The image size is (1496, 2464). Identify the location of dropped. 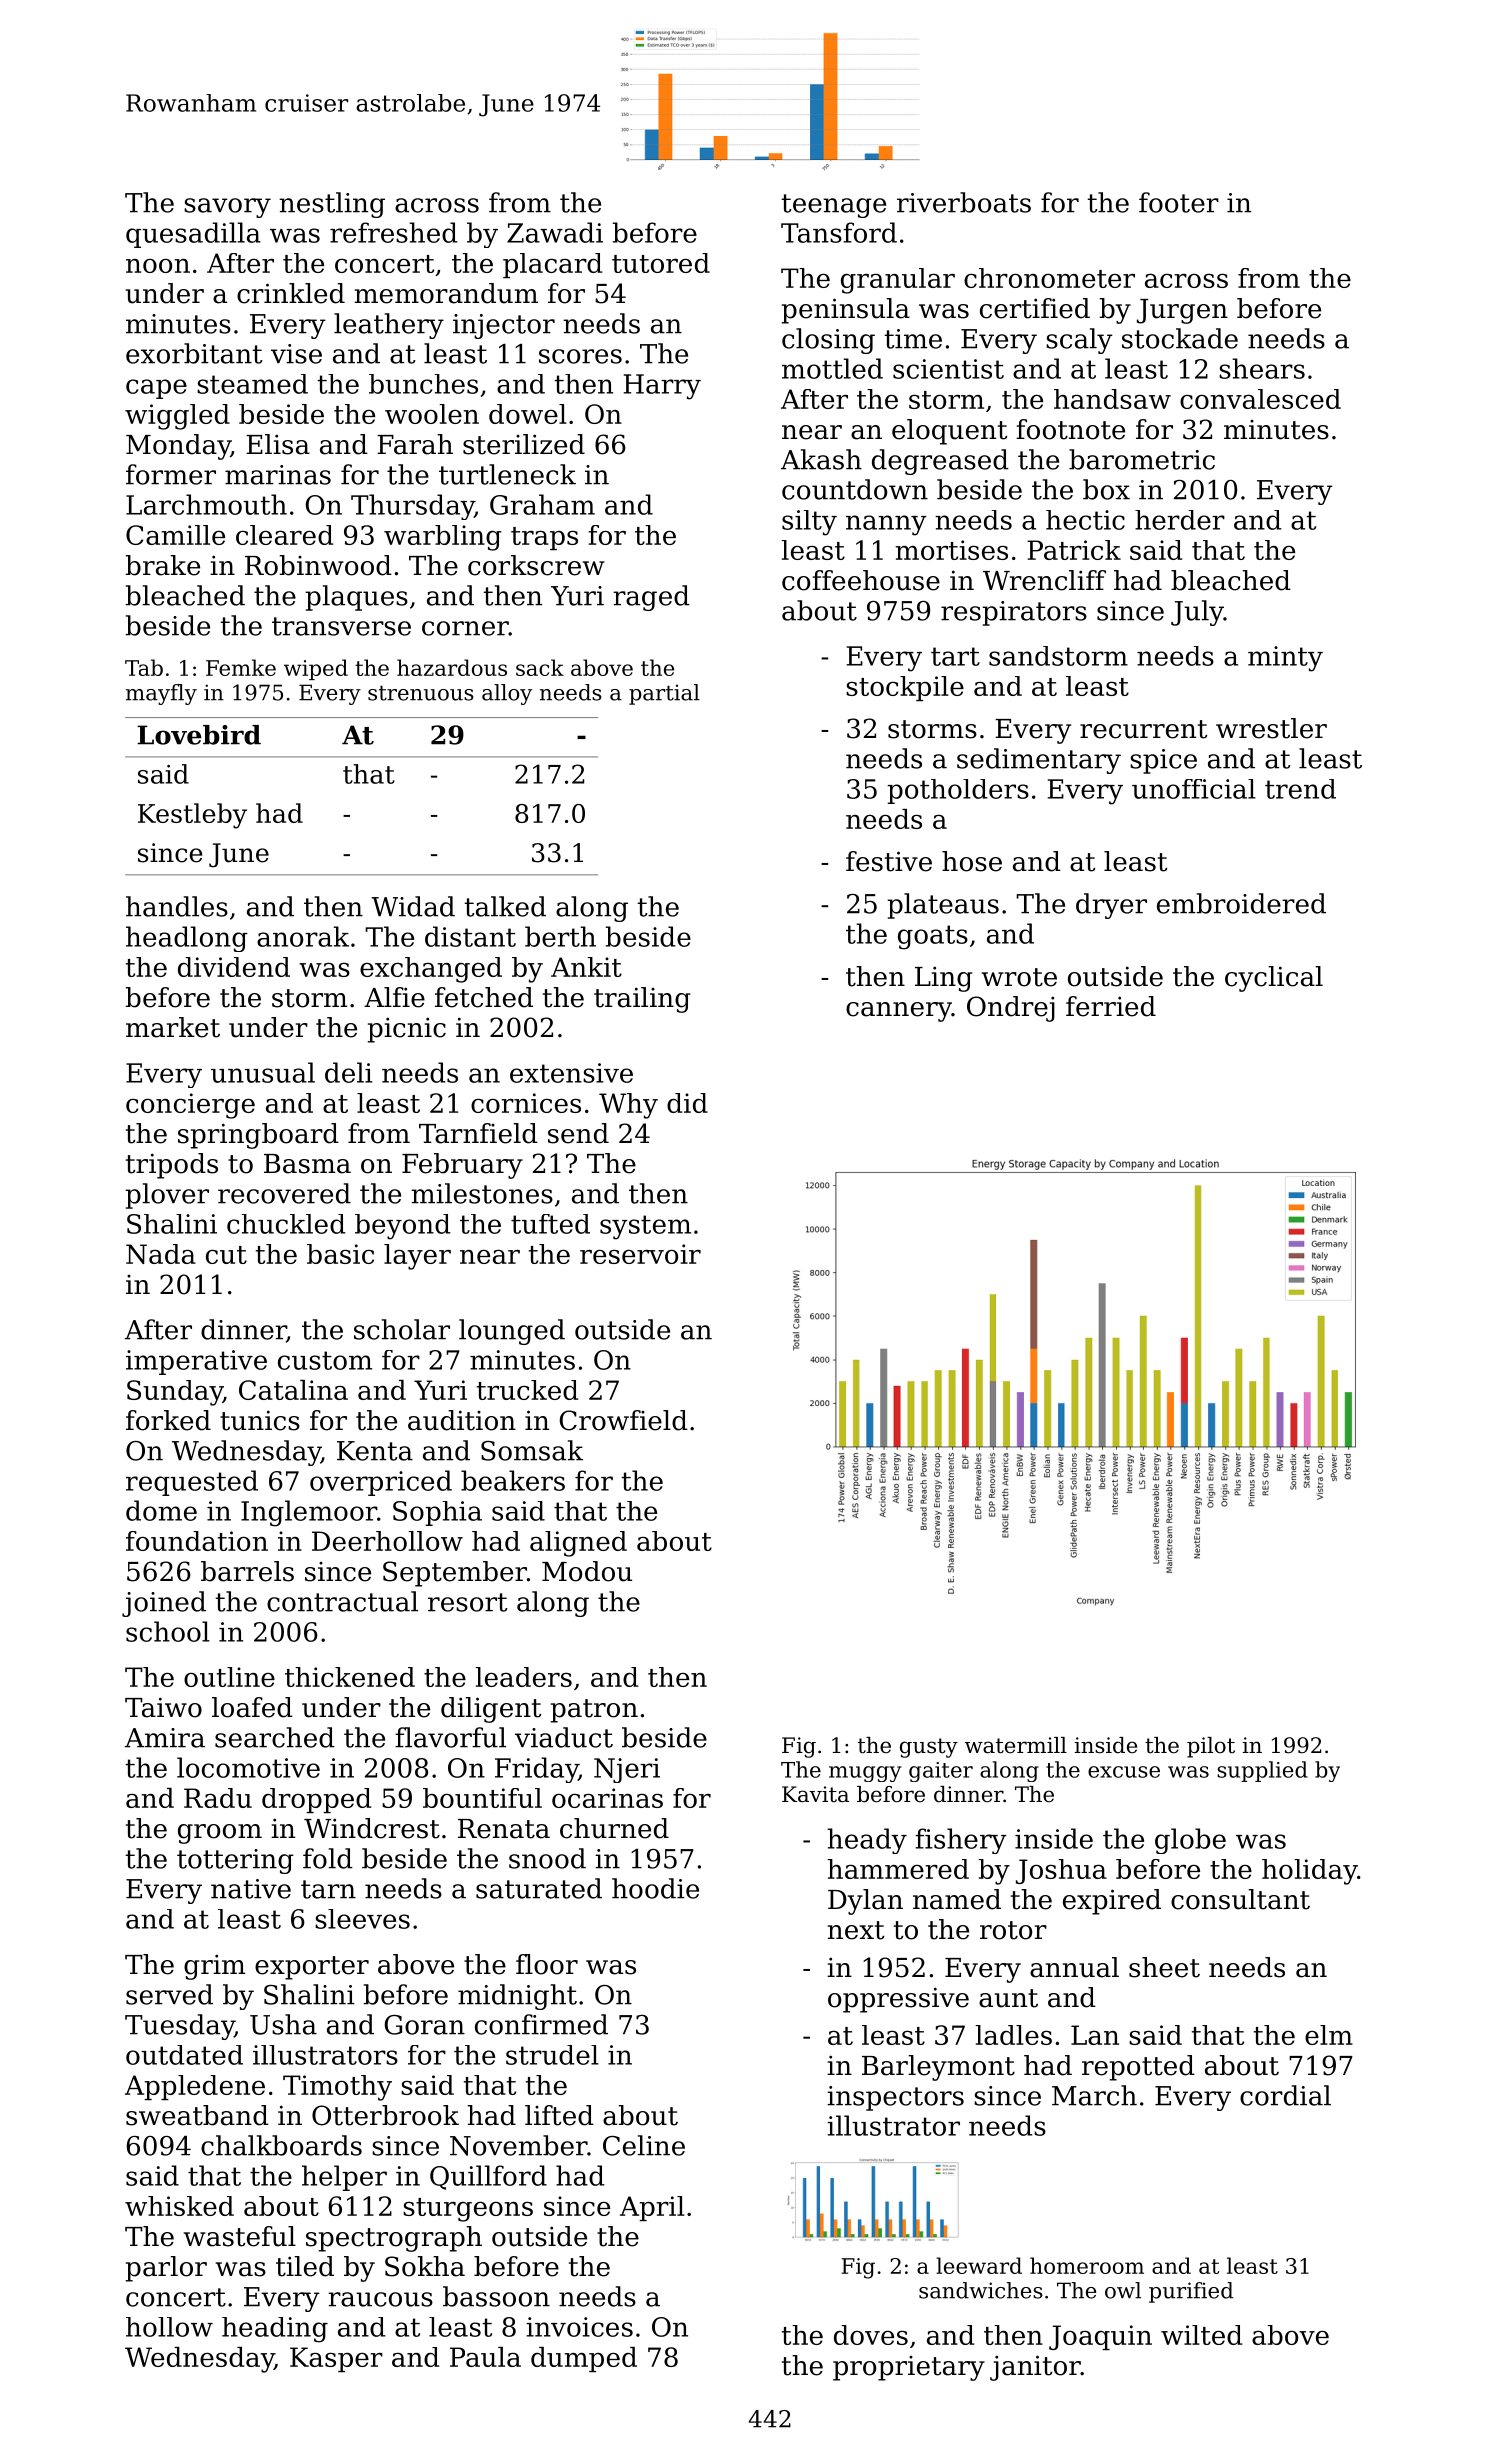
(316, 1800).
